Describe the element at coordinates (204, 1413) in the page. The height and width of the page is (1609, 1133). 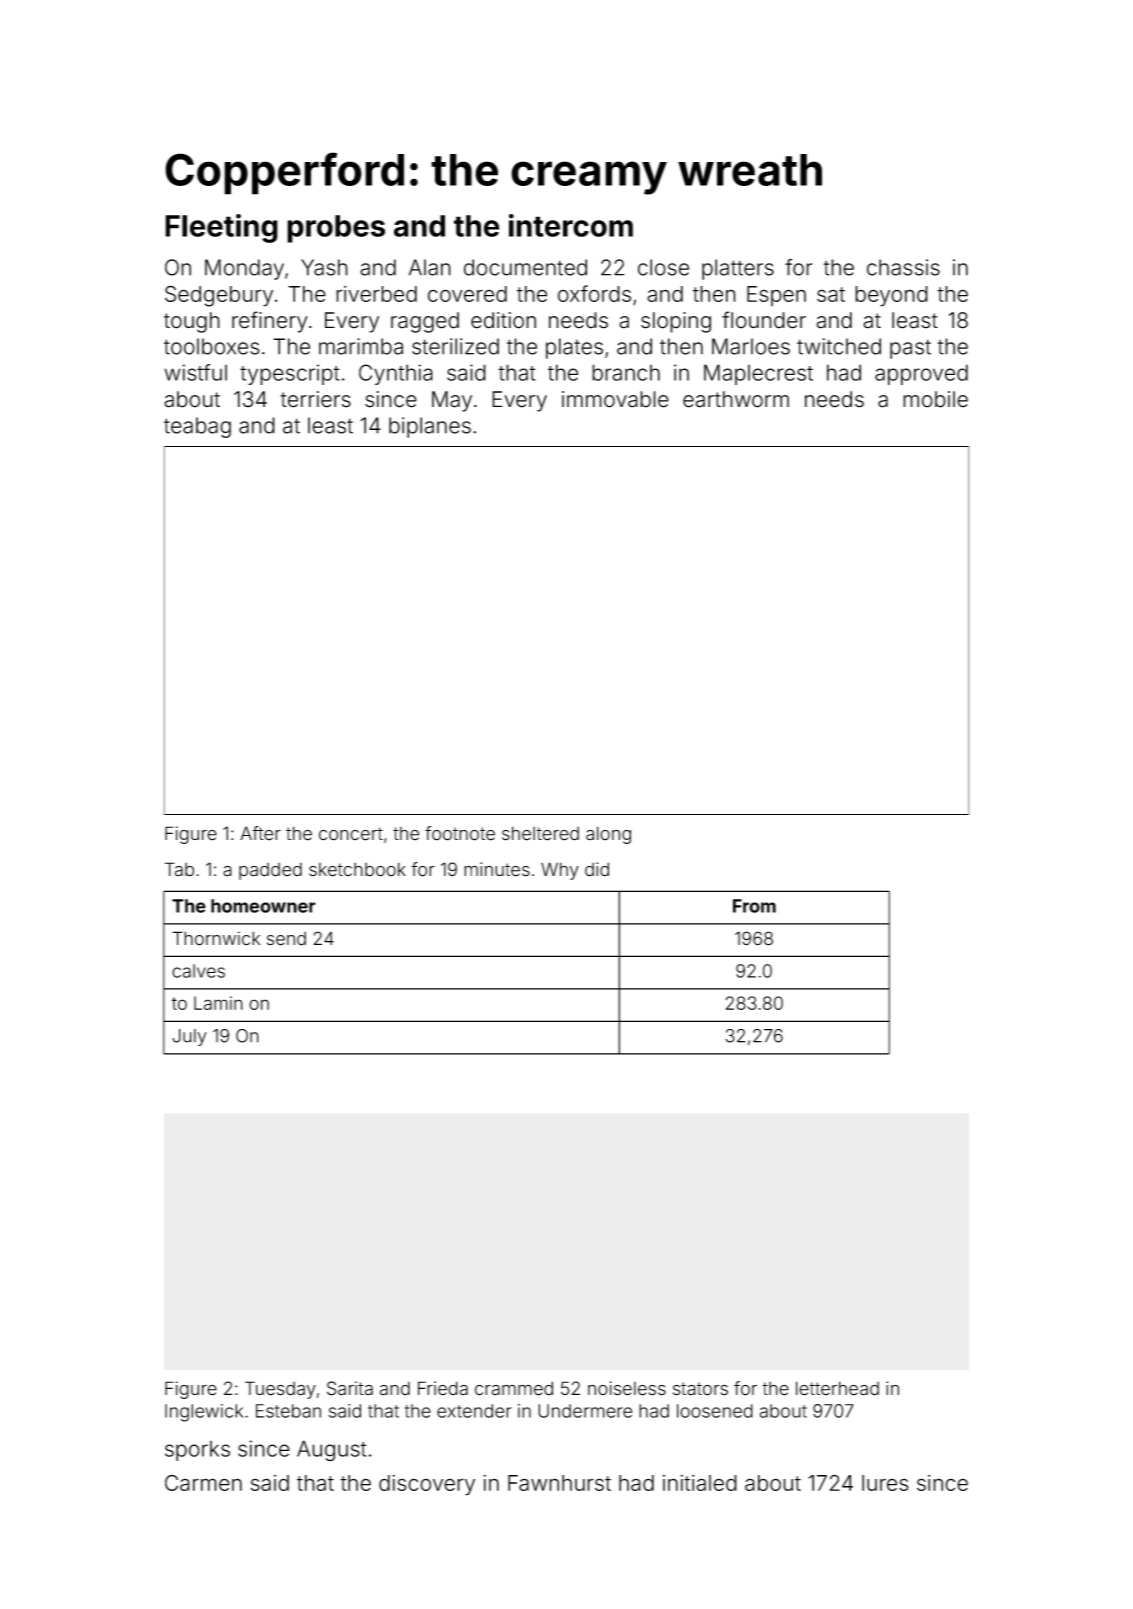
I see `Inglewick` at that location.
